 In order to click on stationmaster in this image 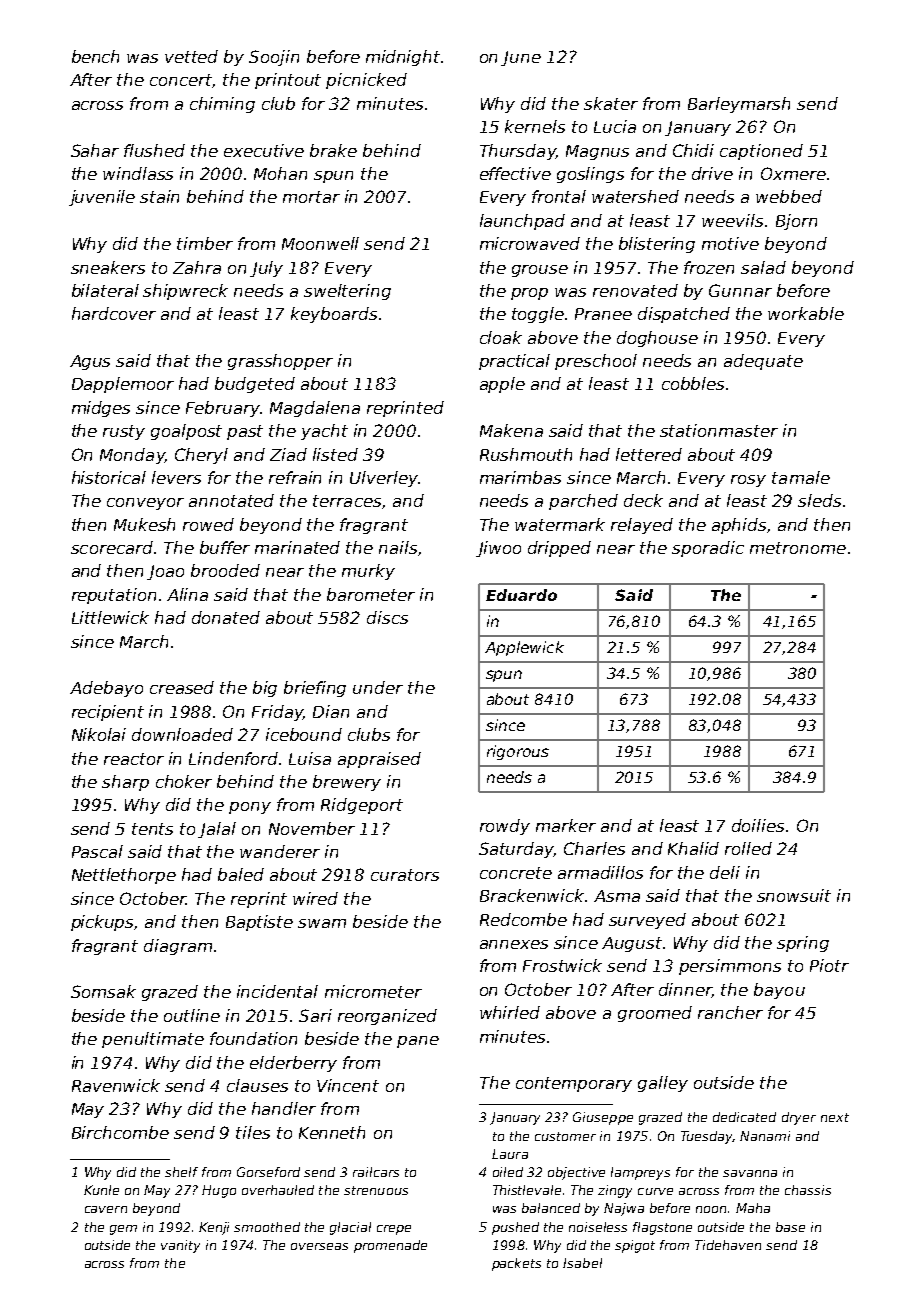, I will do `click(719, 430)`.
